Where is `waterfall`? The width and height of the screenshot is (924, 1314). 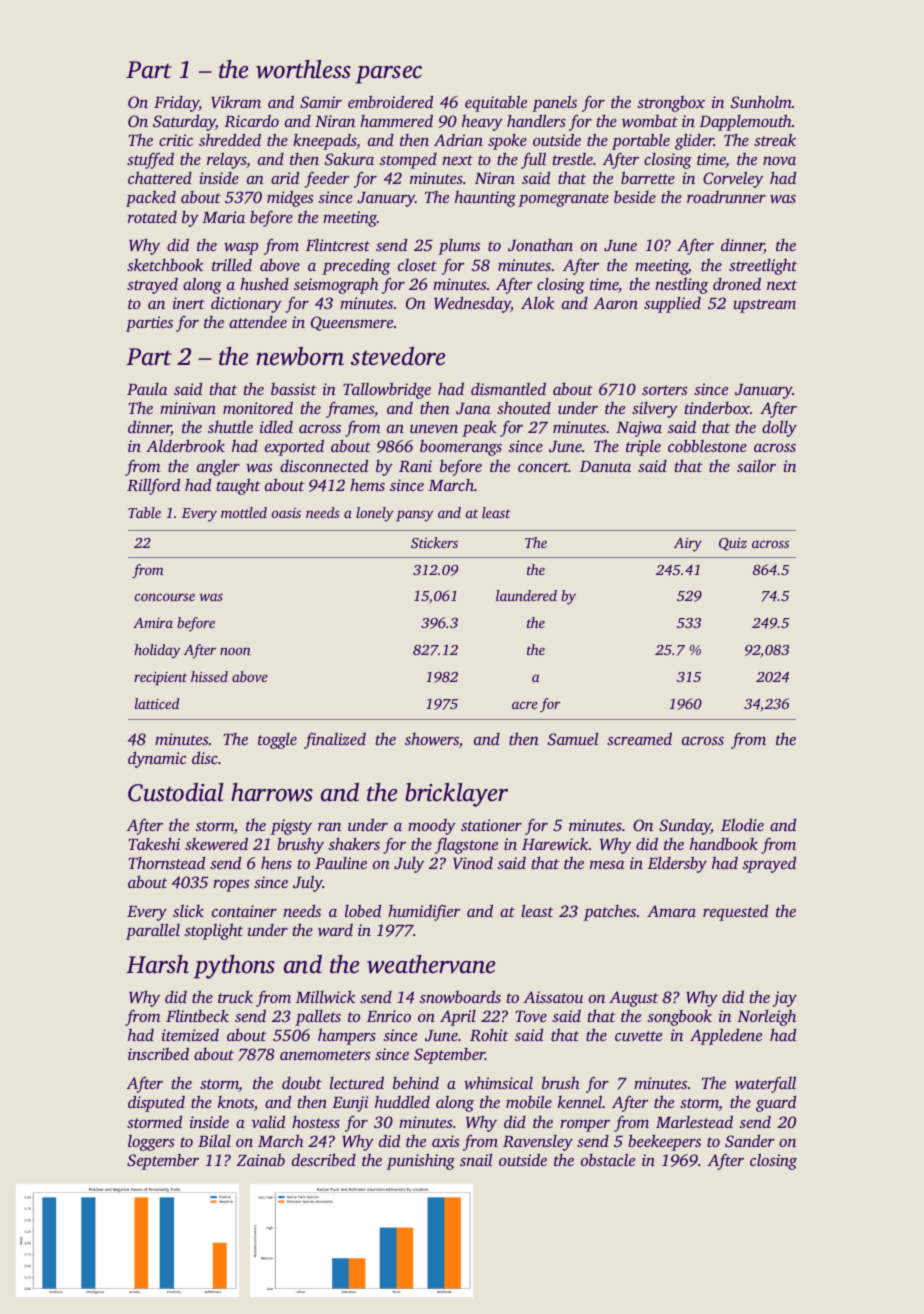 waterfall is located at coordinates (765, 1084).
